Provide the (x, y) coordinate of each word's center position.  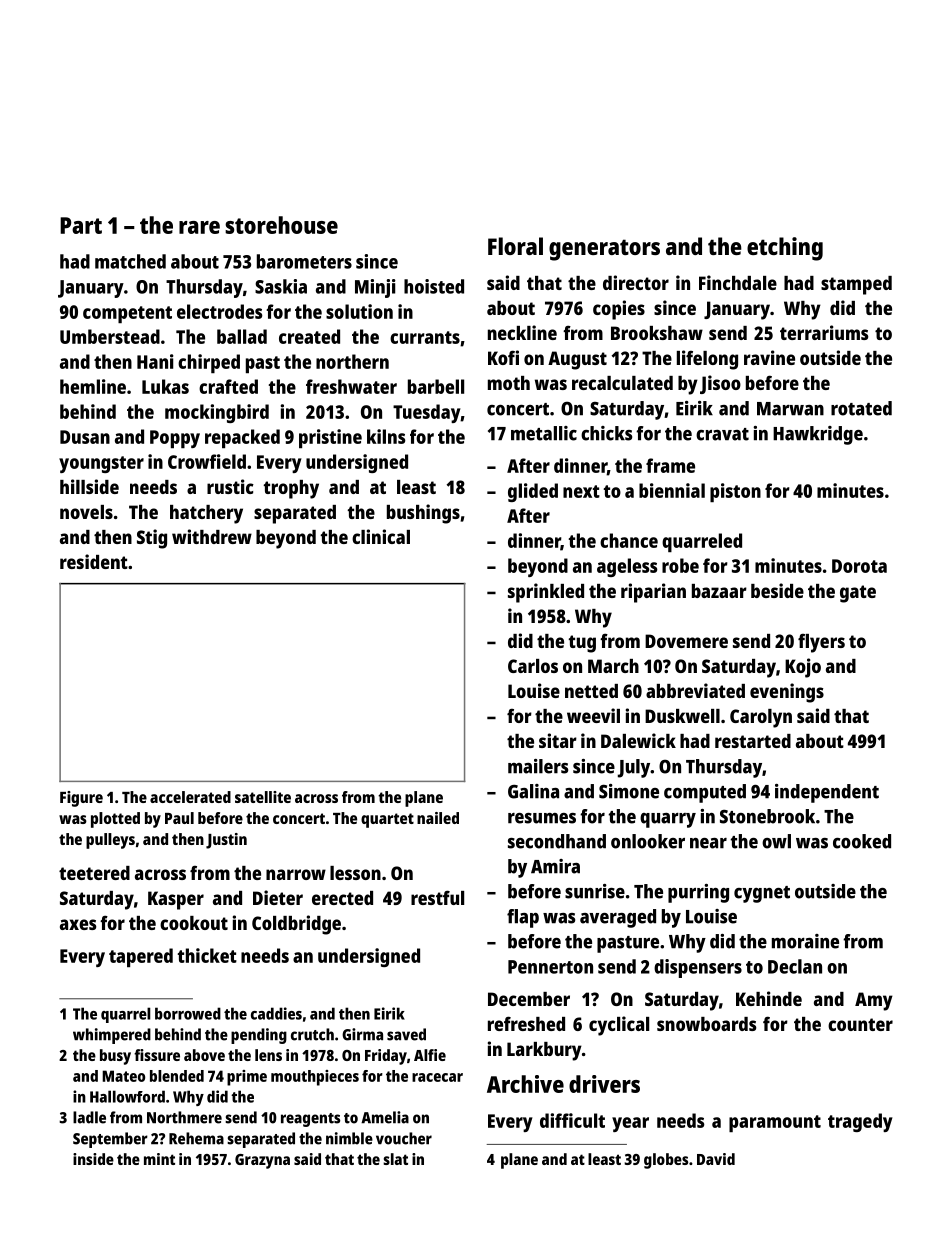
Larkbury (544, 1051)
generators (604, 250)
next (581, 491)
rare (199, 227)
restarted (753, 741)
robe (680, 565)
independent (827, 793)
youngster (101, 464)
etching (785, 249)
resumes (542, 818)
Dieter (278, 897)
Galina (533, 791)
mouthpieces (315, 1078)
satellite (263, 797)
